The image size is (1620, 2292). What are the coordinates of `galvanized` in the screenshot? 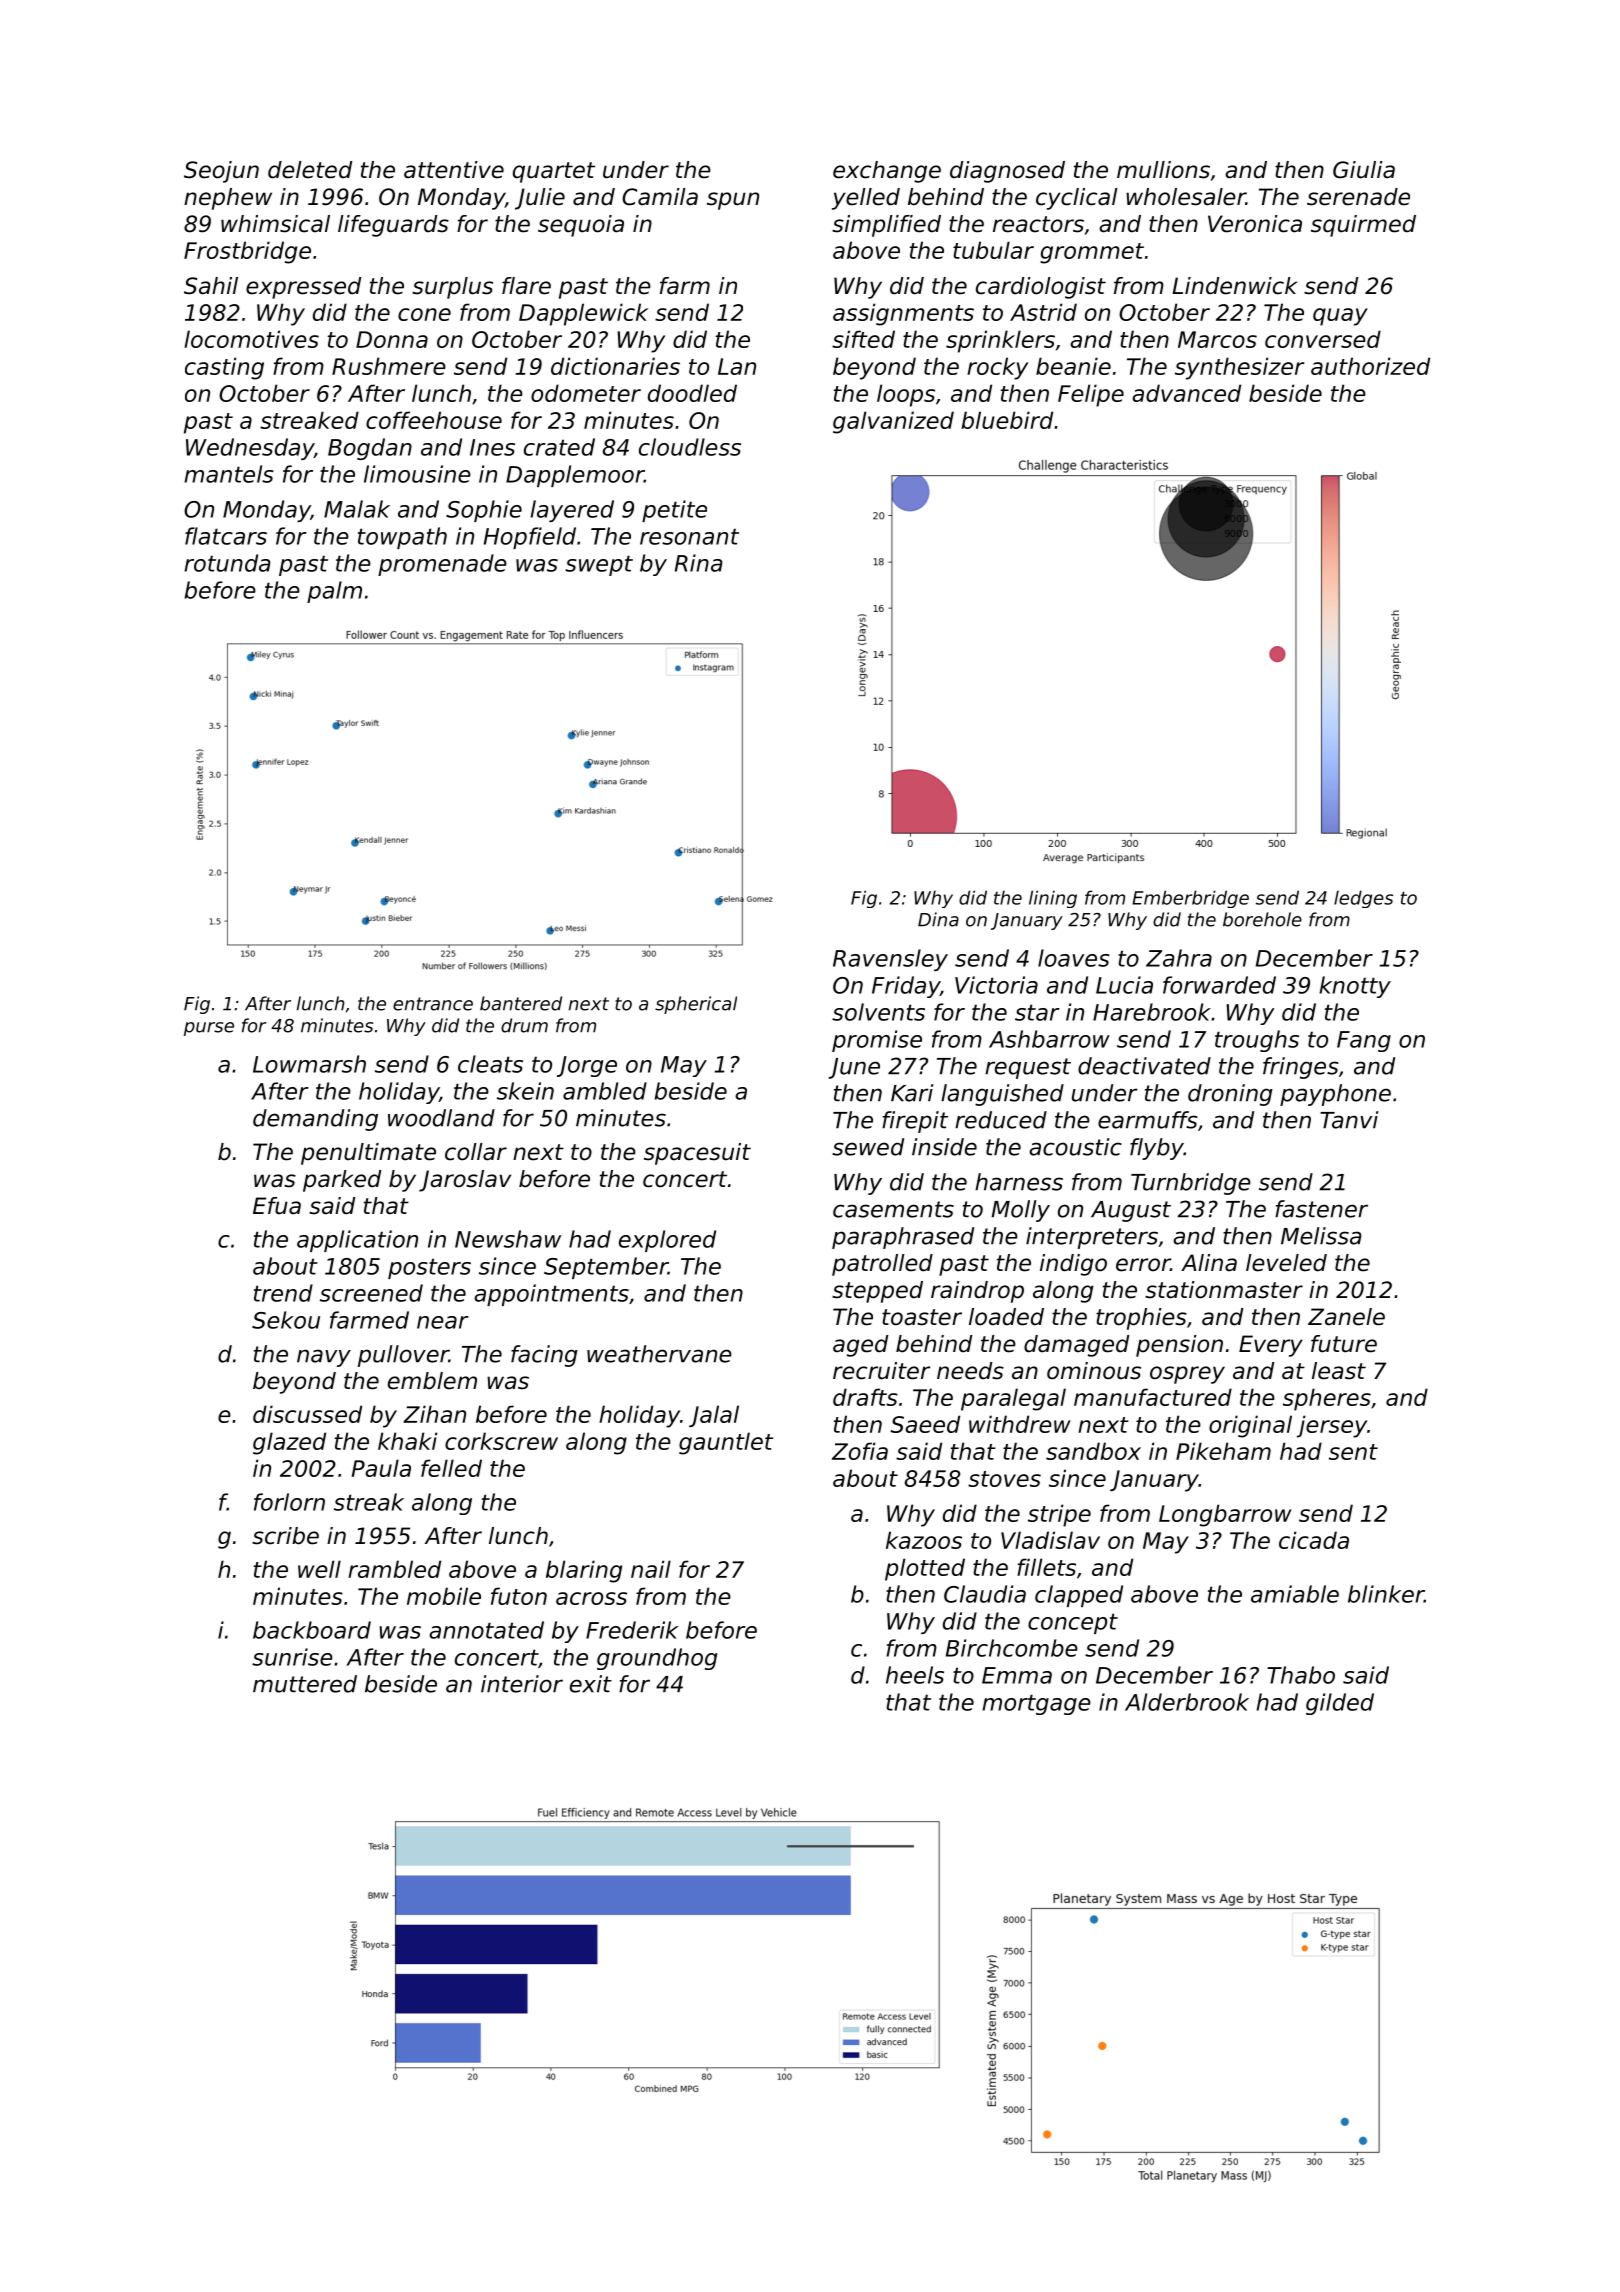 It's located at (893, 422).
